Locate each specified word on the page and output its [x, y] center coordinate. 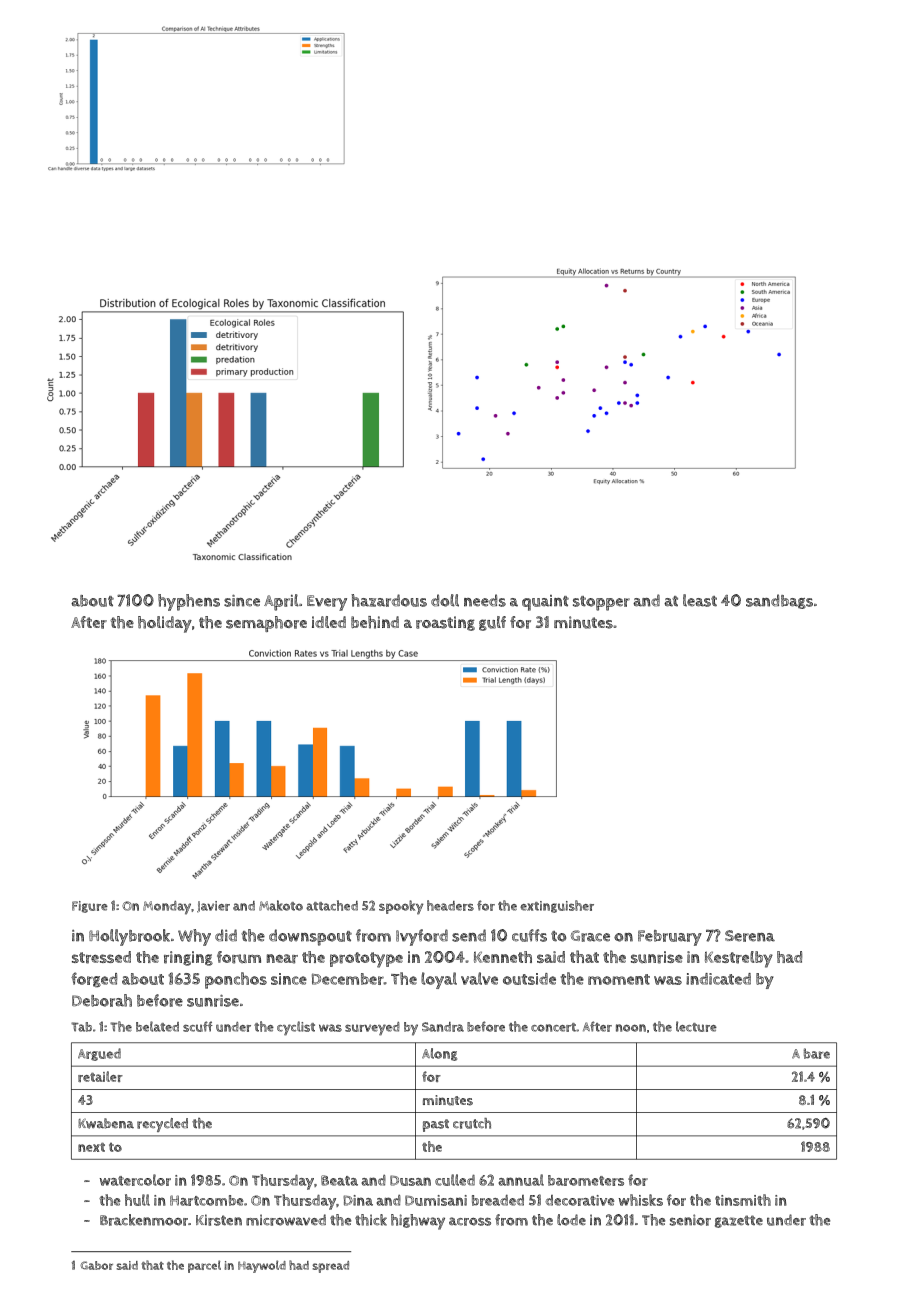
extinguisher [557, 906]
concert [553, 1027]
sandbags [779, 601]
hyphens [189, 602]
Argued [99, 1054]
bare [817, 1053]
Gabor [96, 1265]
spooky [401, 907]
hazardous [389, 600]
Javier [213, 906]
